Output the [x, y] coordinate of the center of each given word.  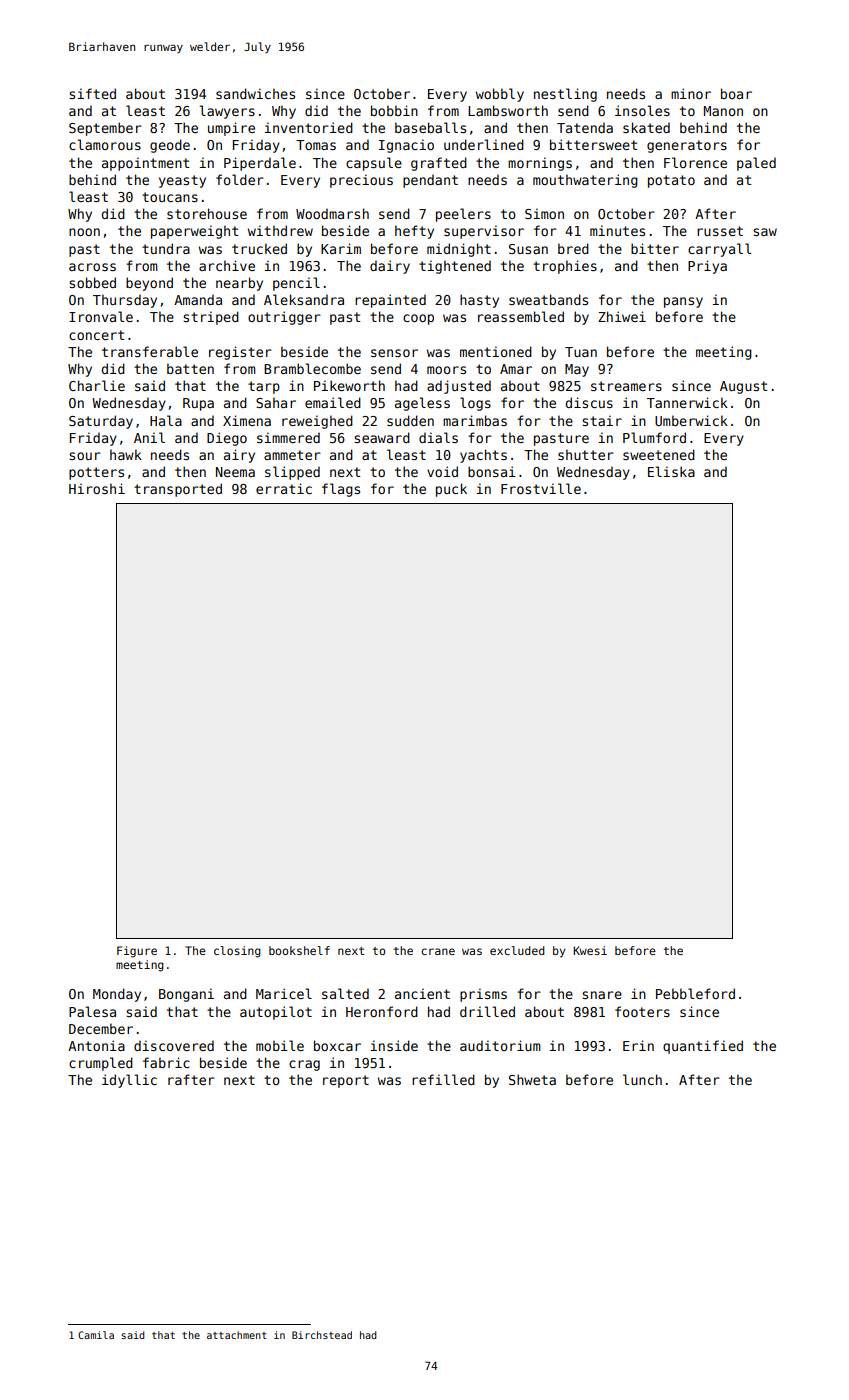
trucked [259, 248]
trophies [565, 267]
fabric [166, 1062]
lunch [642, 1079]
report [346, 1081]
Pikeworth [349, 385]
